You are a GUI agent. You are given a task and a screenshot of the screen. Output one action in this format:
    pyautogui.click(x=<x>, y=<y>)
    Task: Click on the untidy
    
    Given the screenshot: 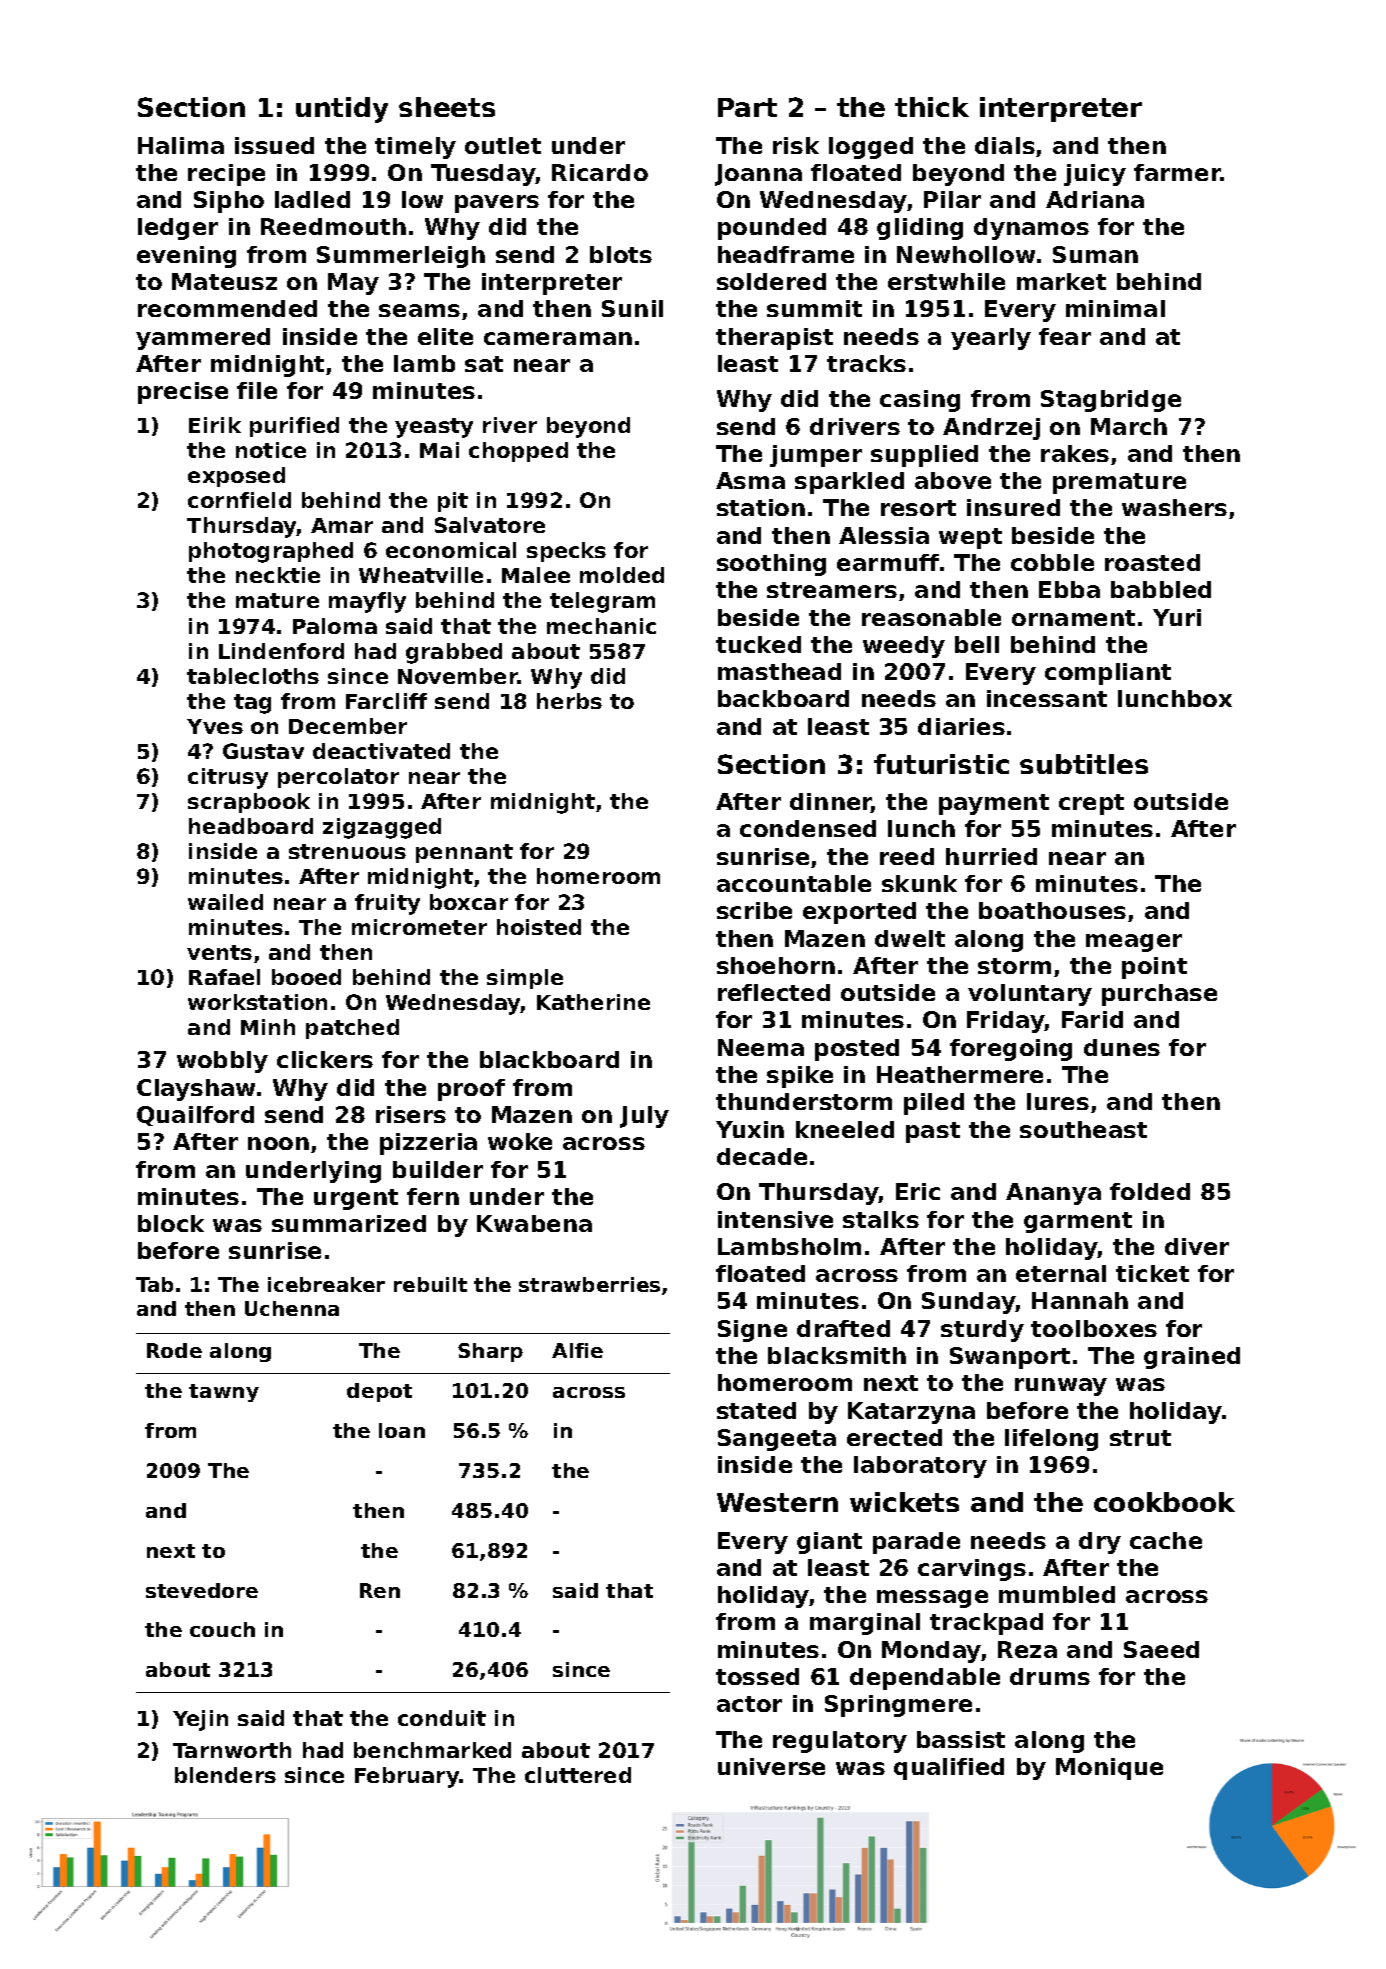 What is the action you would take?
    pyautogui.click(x=342, y=110)
